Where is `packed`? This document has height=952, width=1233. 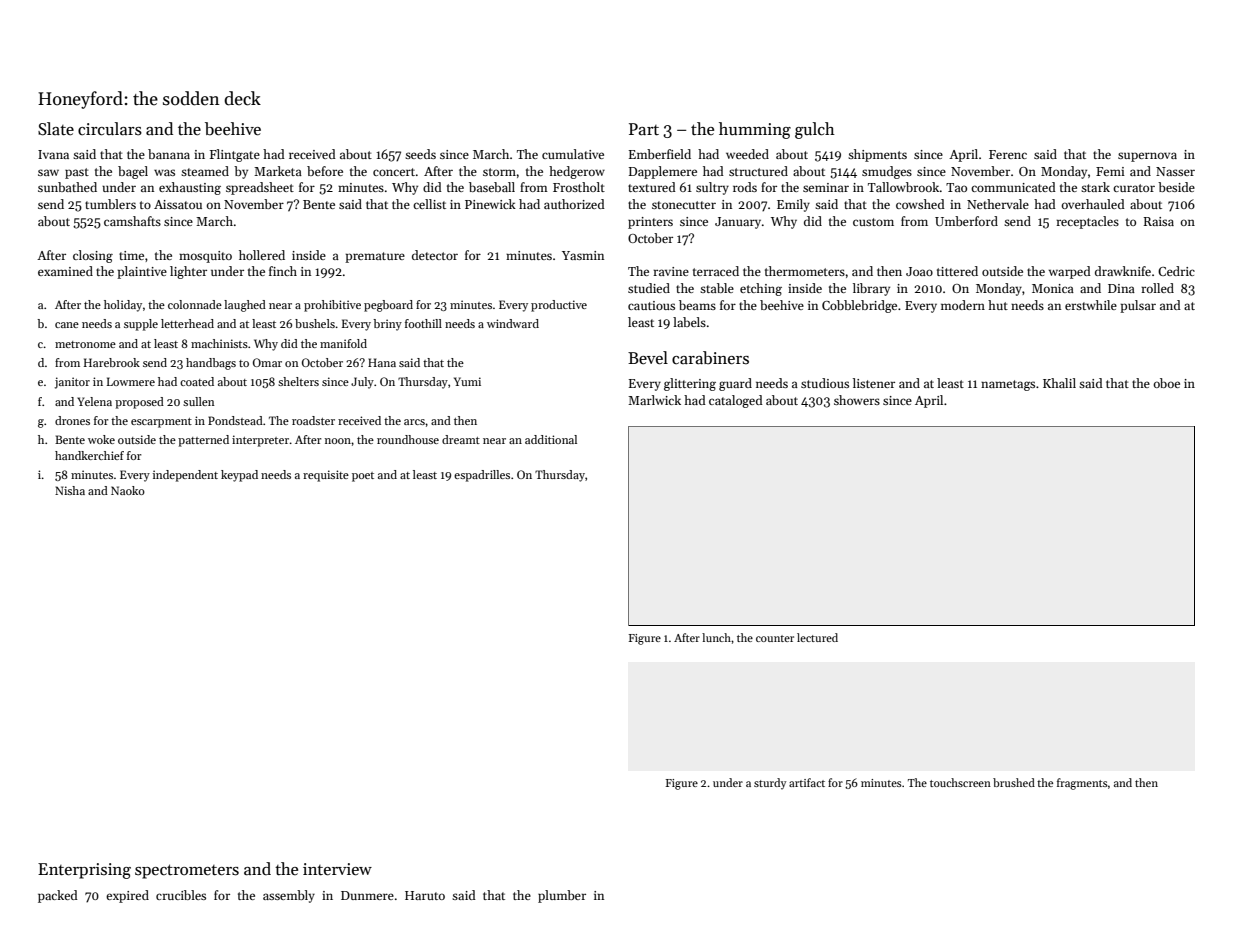 packed is located at coordinates (58, 896).
